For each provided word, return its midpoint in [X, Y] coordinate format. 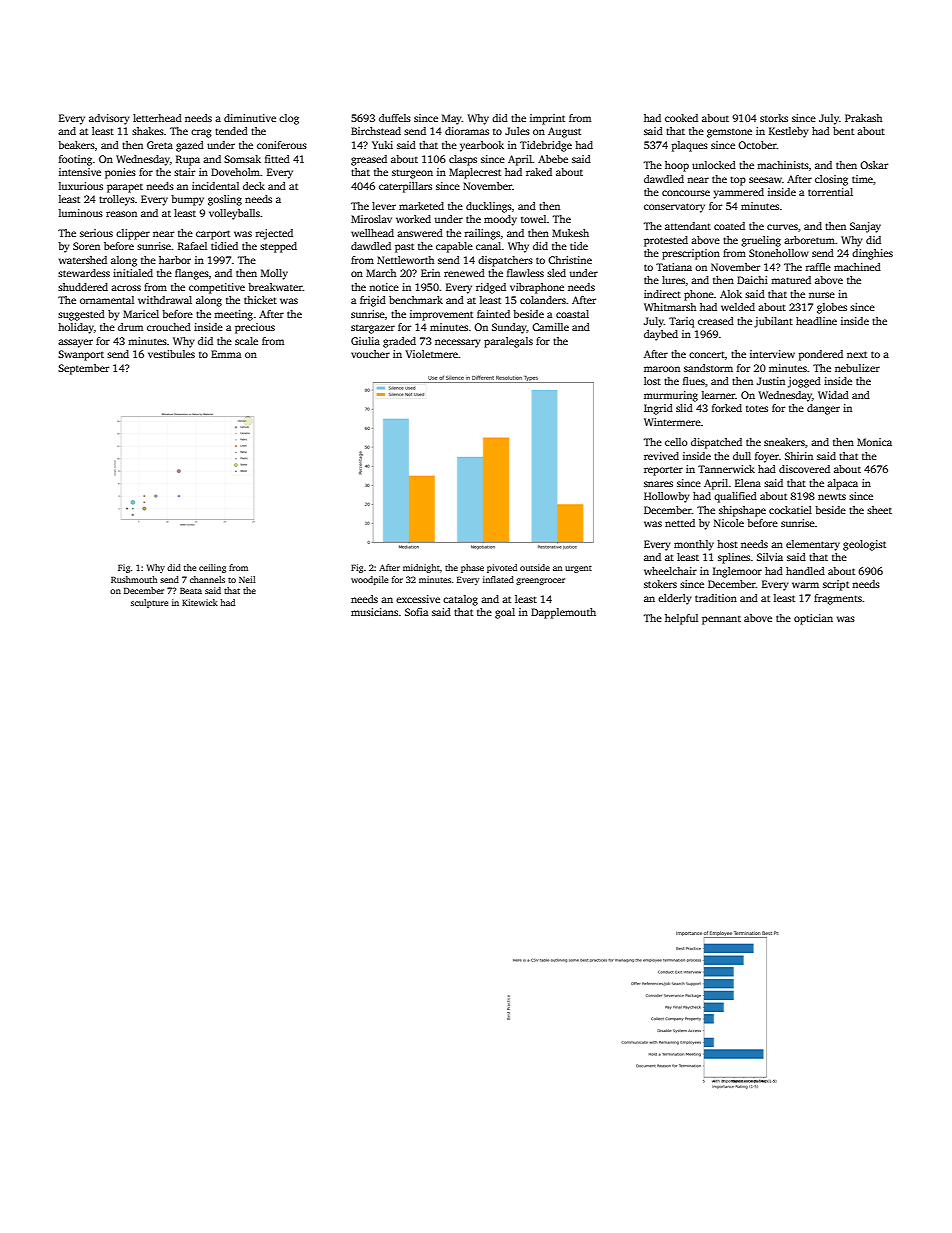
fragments [838, 599]
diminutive [250, 118]
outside [535, 567]
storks [774, 118]
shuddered [83, 287]
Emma [226, 354]
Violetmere [431, 354]
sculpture [149, 603]
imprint [547, 119]
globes [832, 308]
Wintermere [672, 422]
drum [130, 327]
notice [384, 287]
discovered [804, 469]
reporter [663, 471]
